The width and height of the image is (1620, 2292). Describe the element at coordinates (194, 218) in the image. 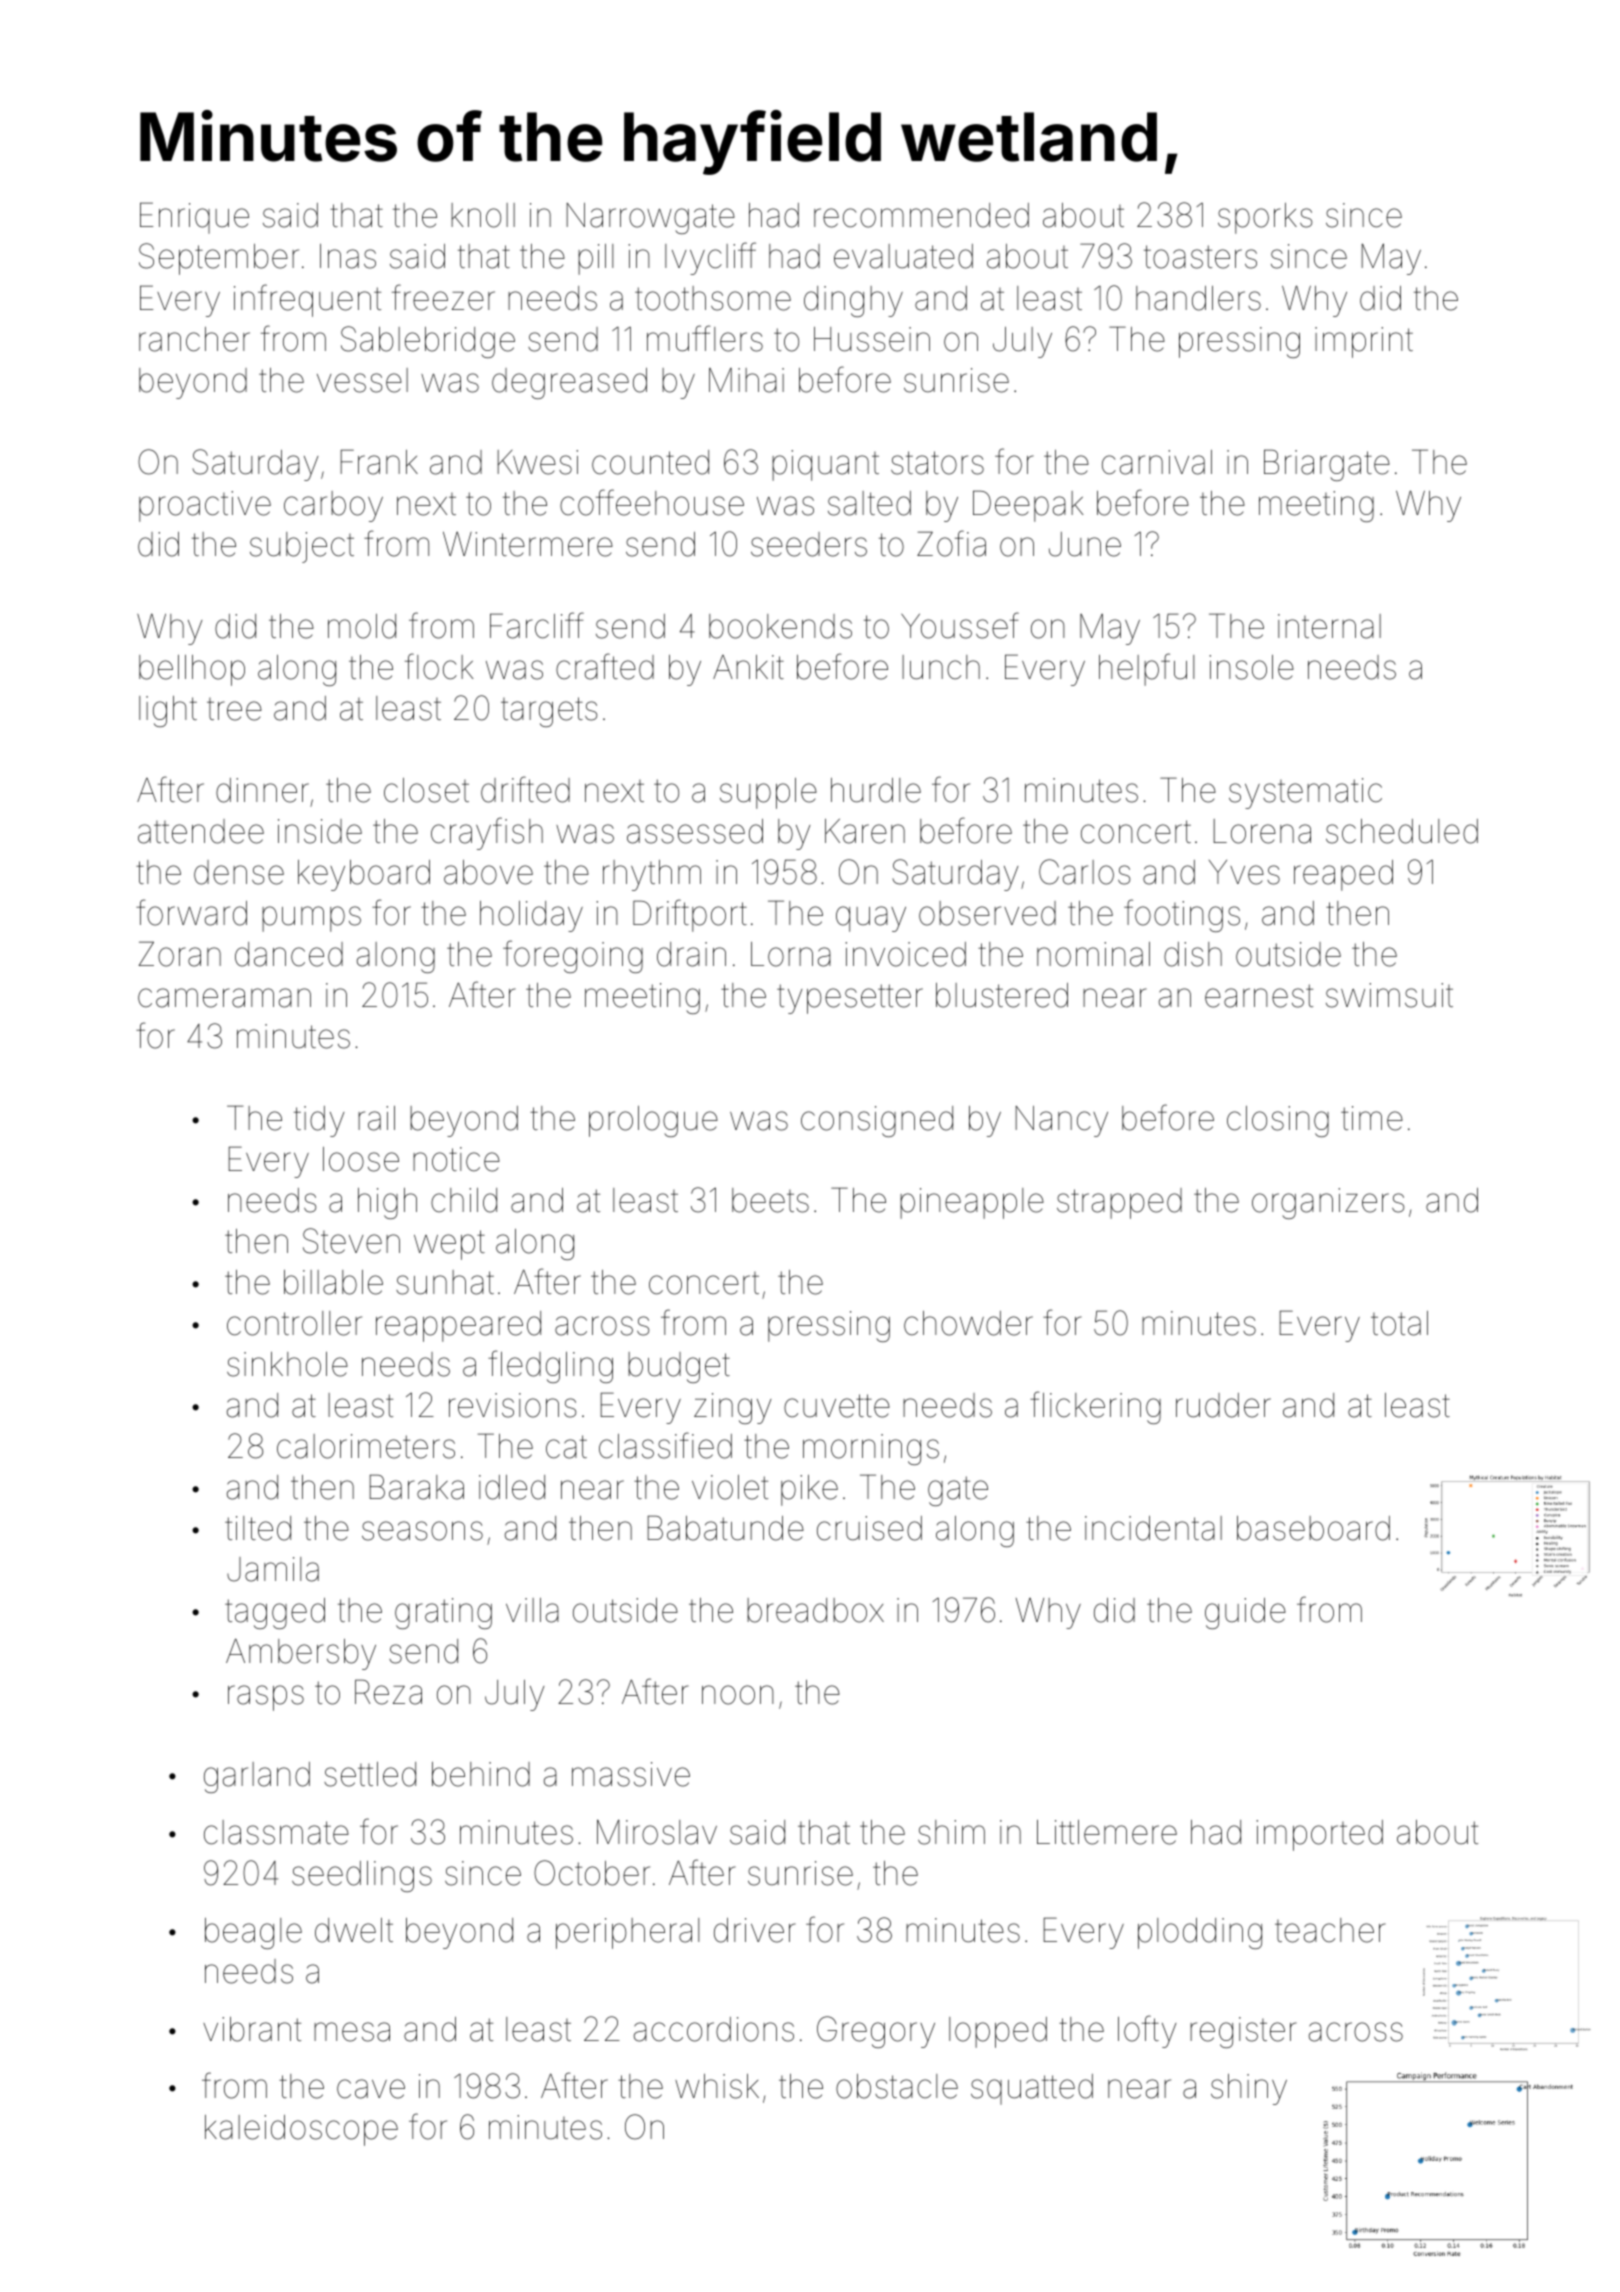

I see `Enrique` at that location.
